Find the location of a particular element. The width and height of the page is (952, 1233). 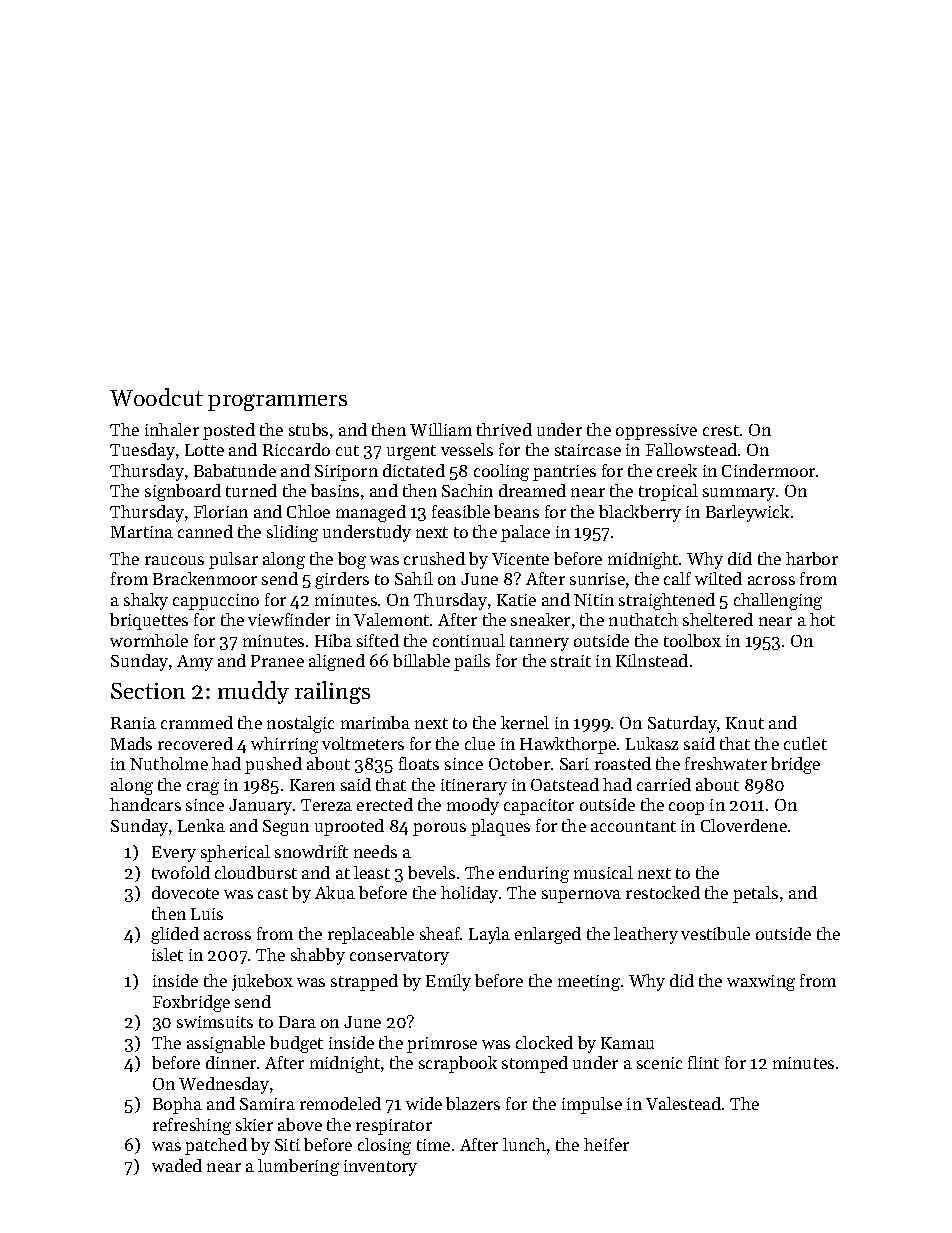

enduring is located at coordinates (534, 874).
